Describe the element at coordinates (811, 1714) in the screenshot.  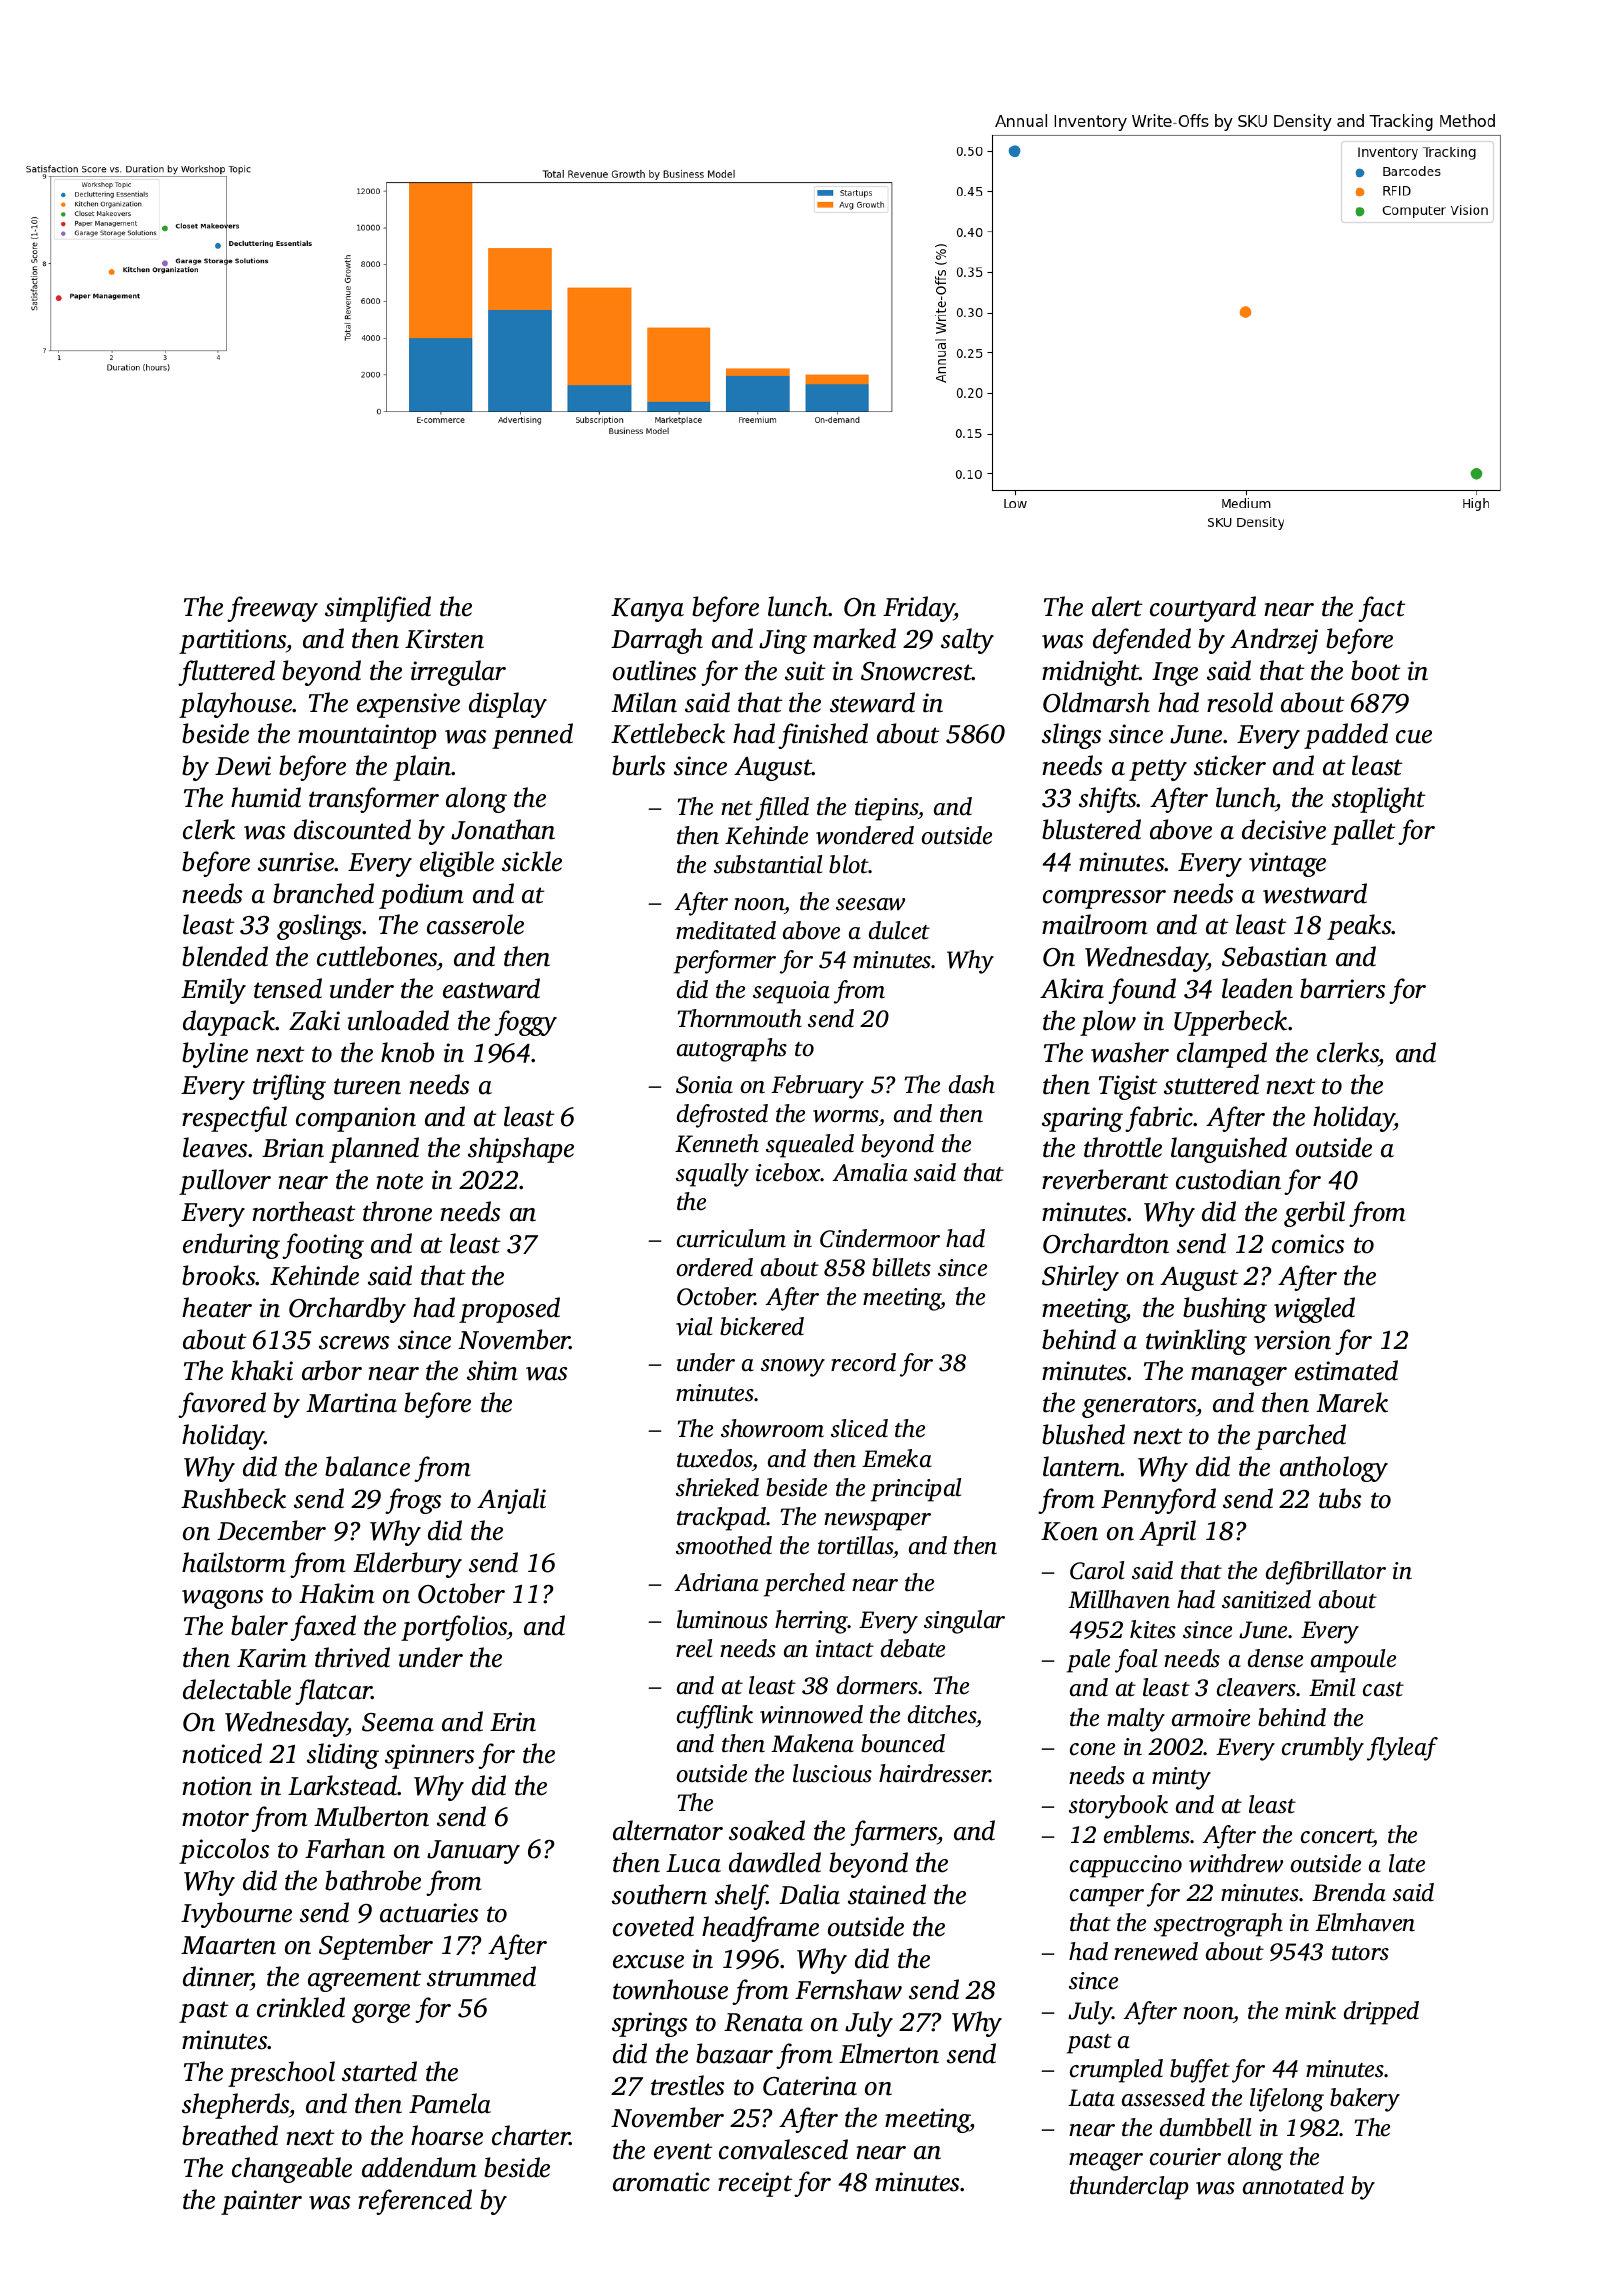
I see `winnowed` at that location.
